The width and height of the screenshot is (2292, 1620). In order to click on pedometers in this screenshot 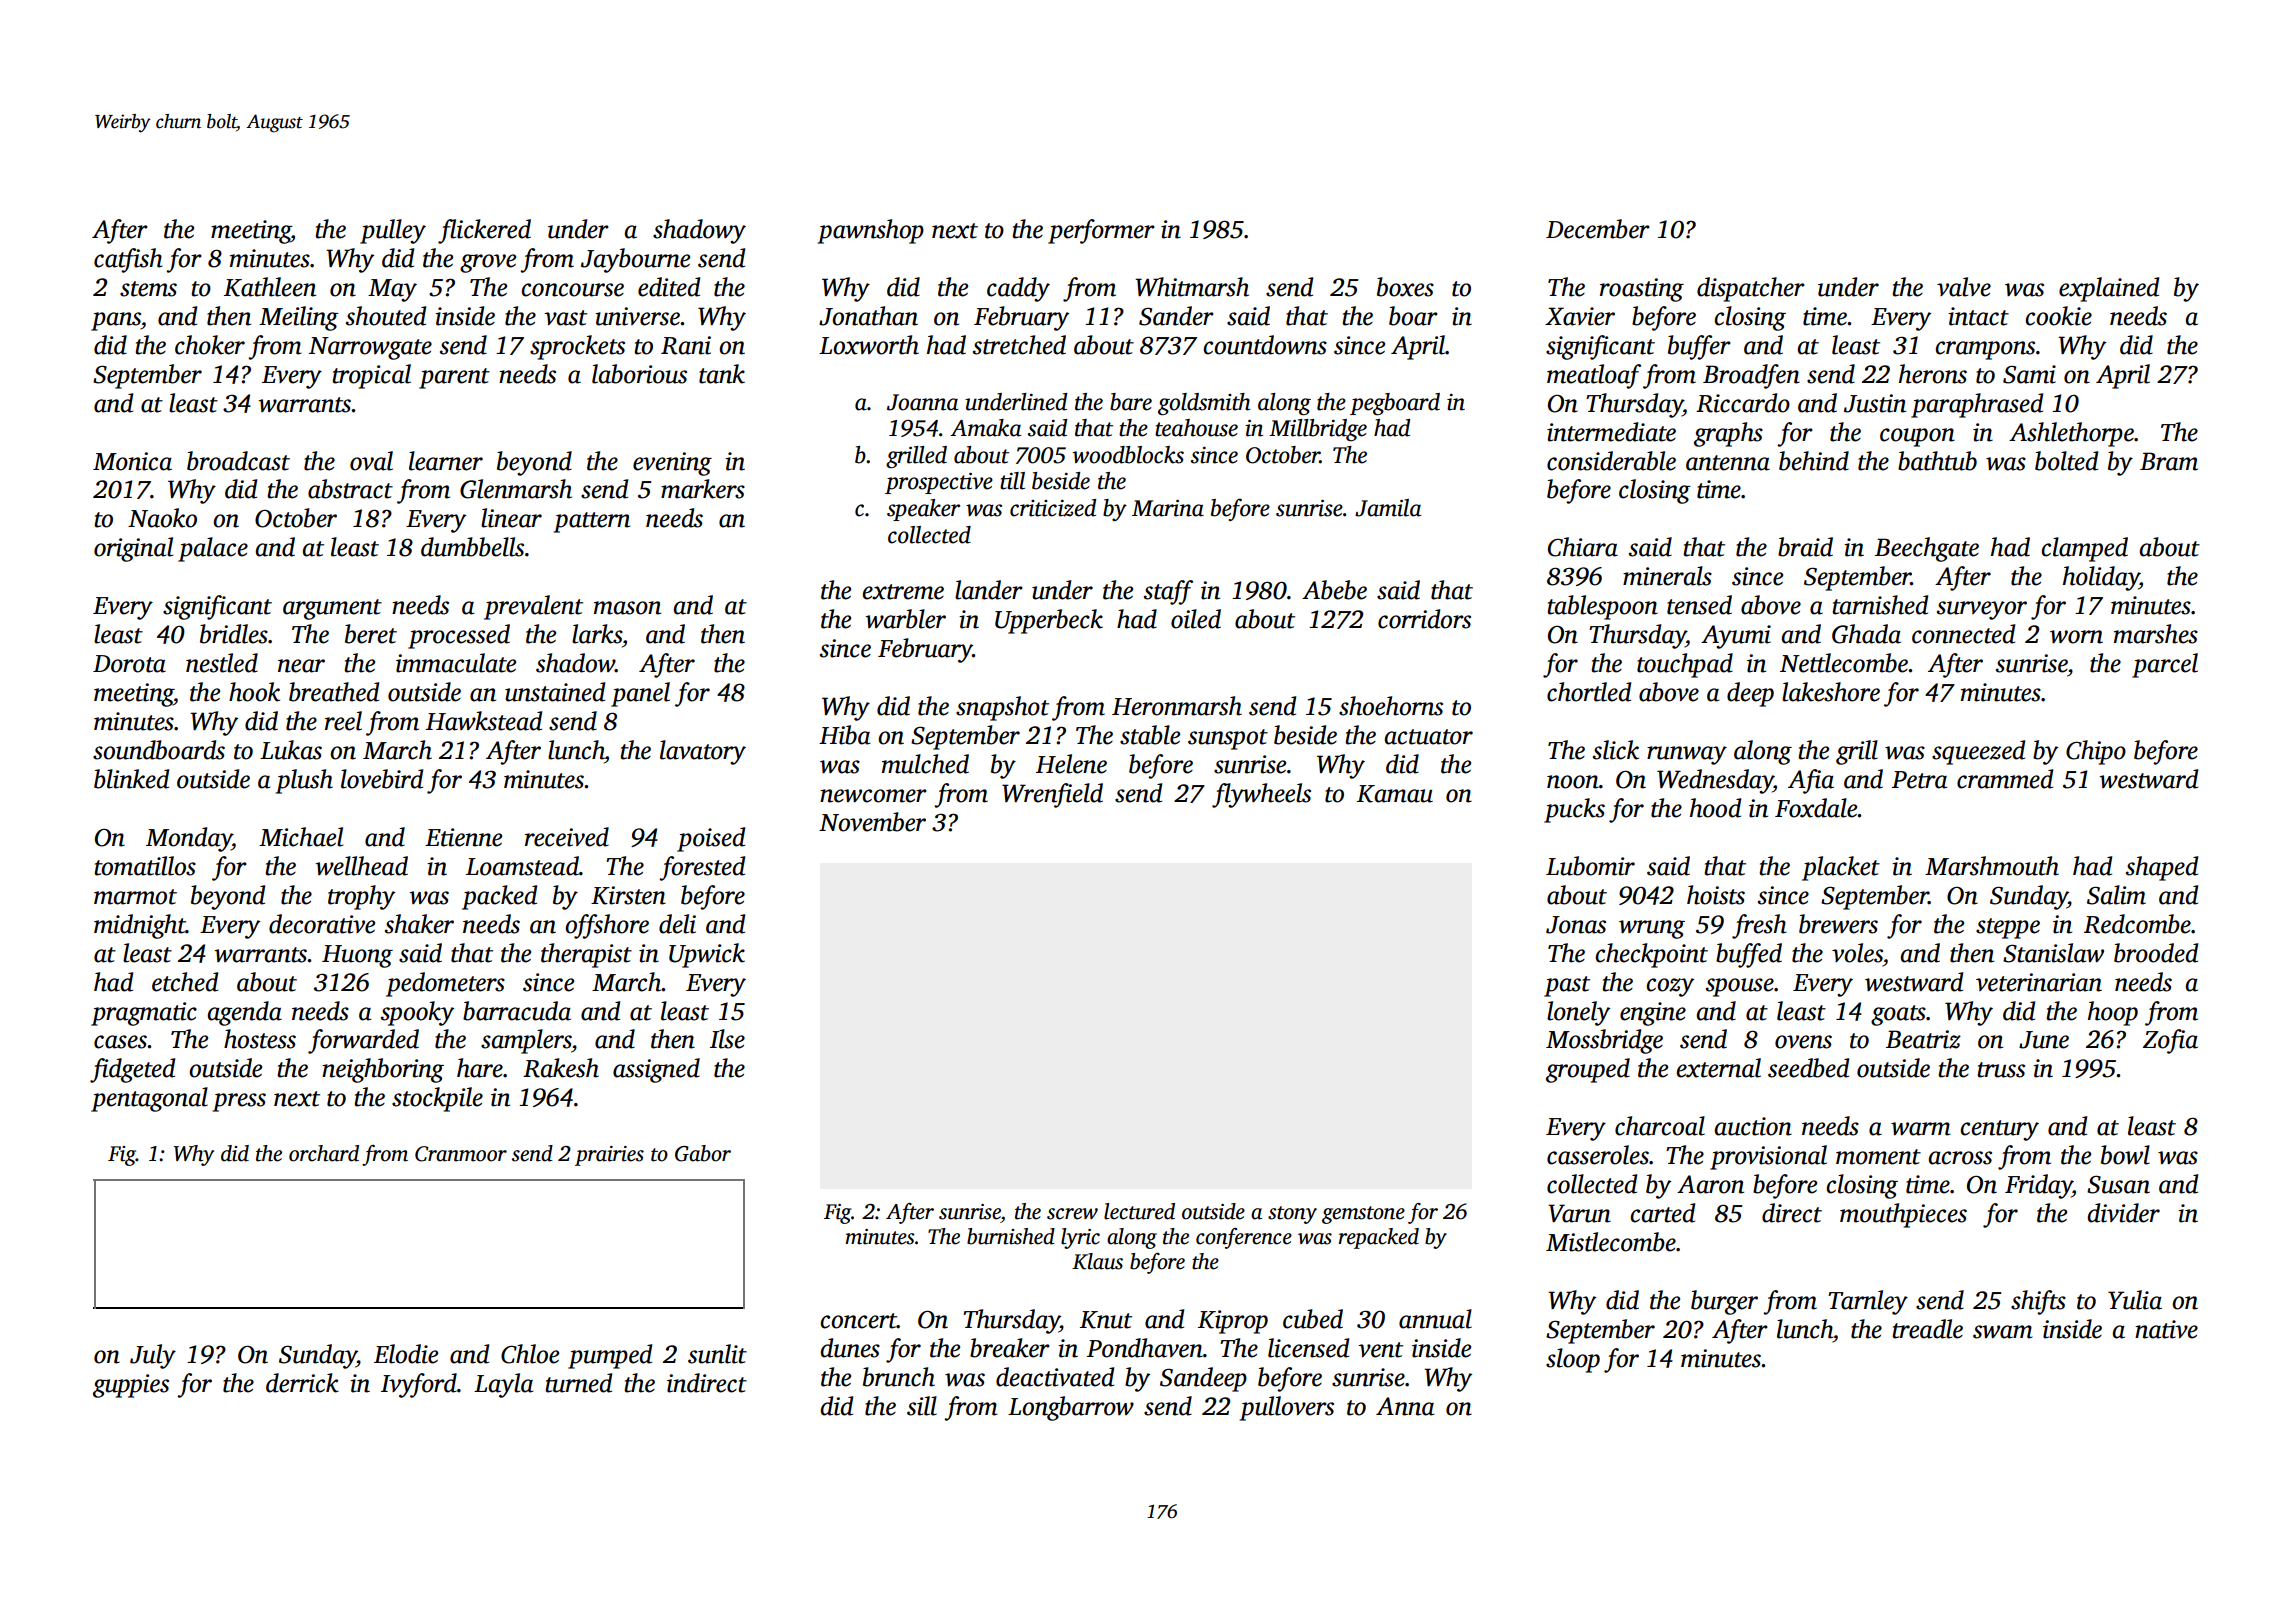, I will do `click(445, 984)`.
